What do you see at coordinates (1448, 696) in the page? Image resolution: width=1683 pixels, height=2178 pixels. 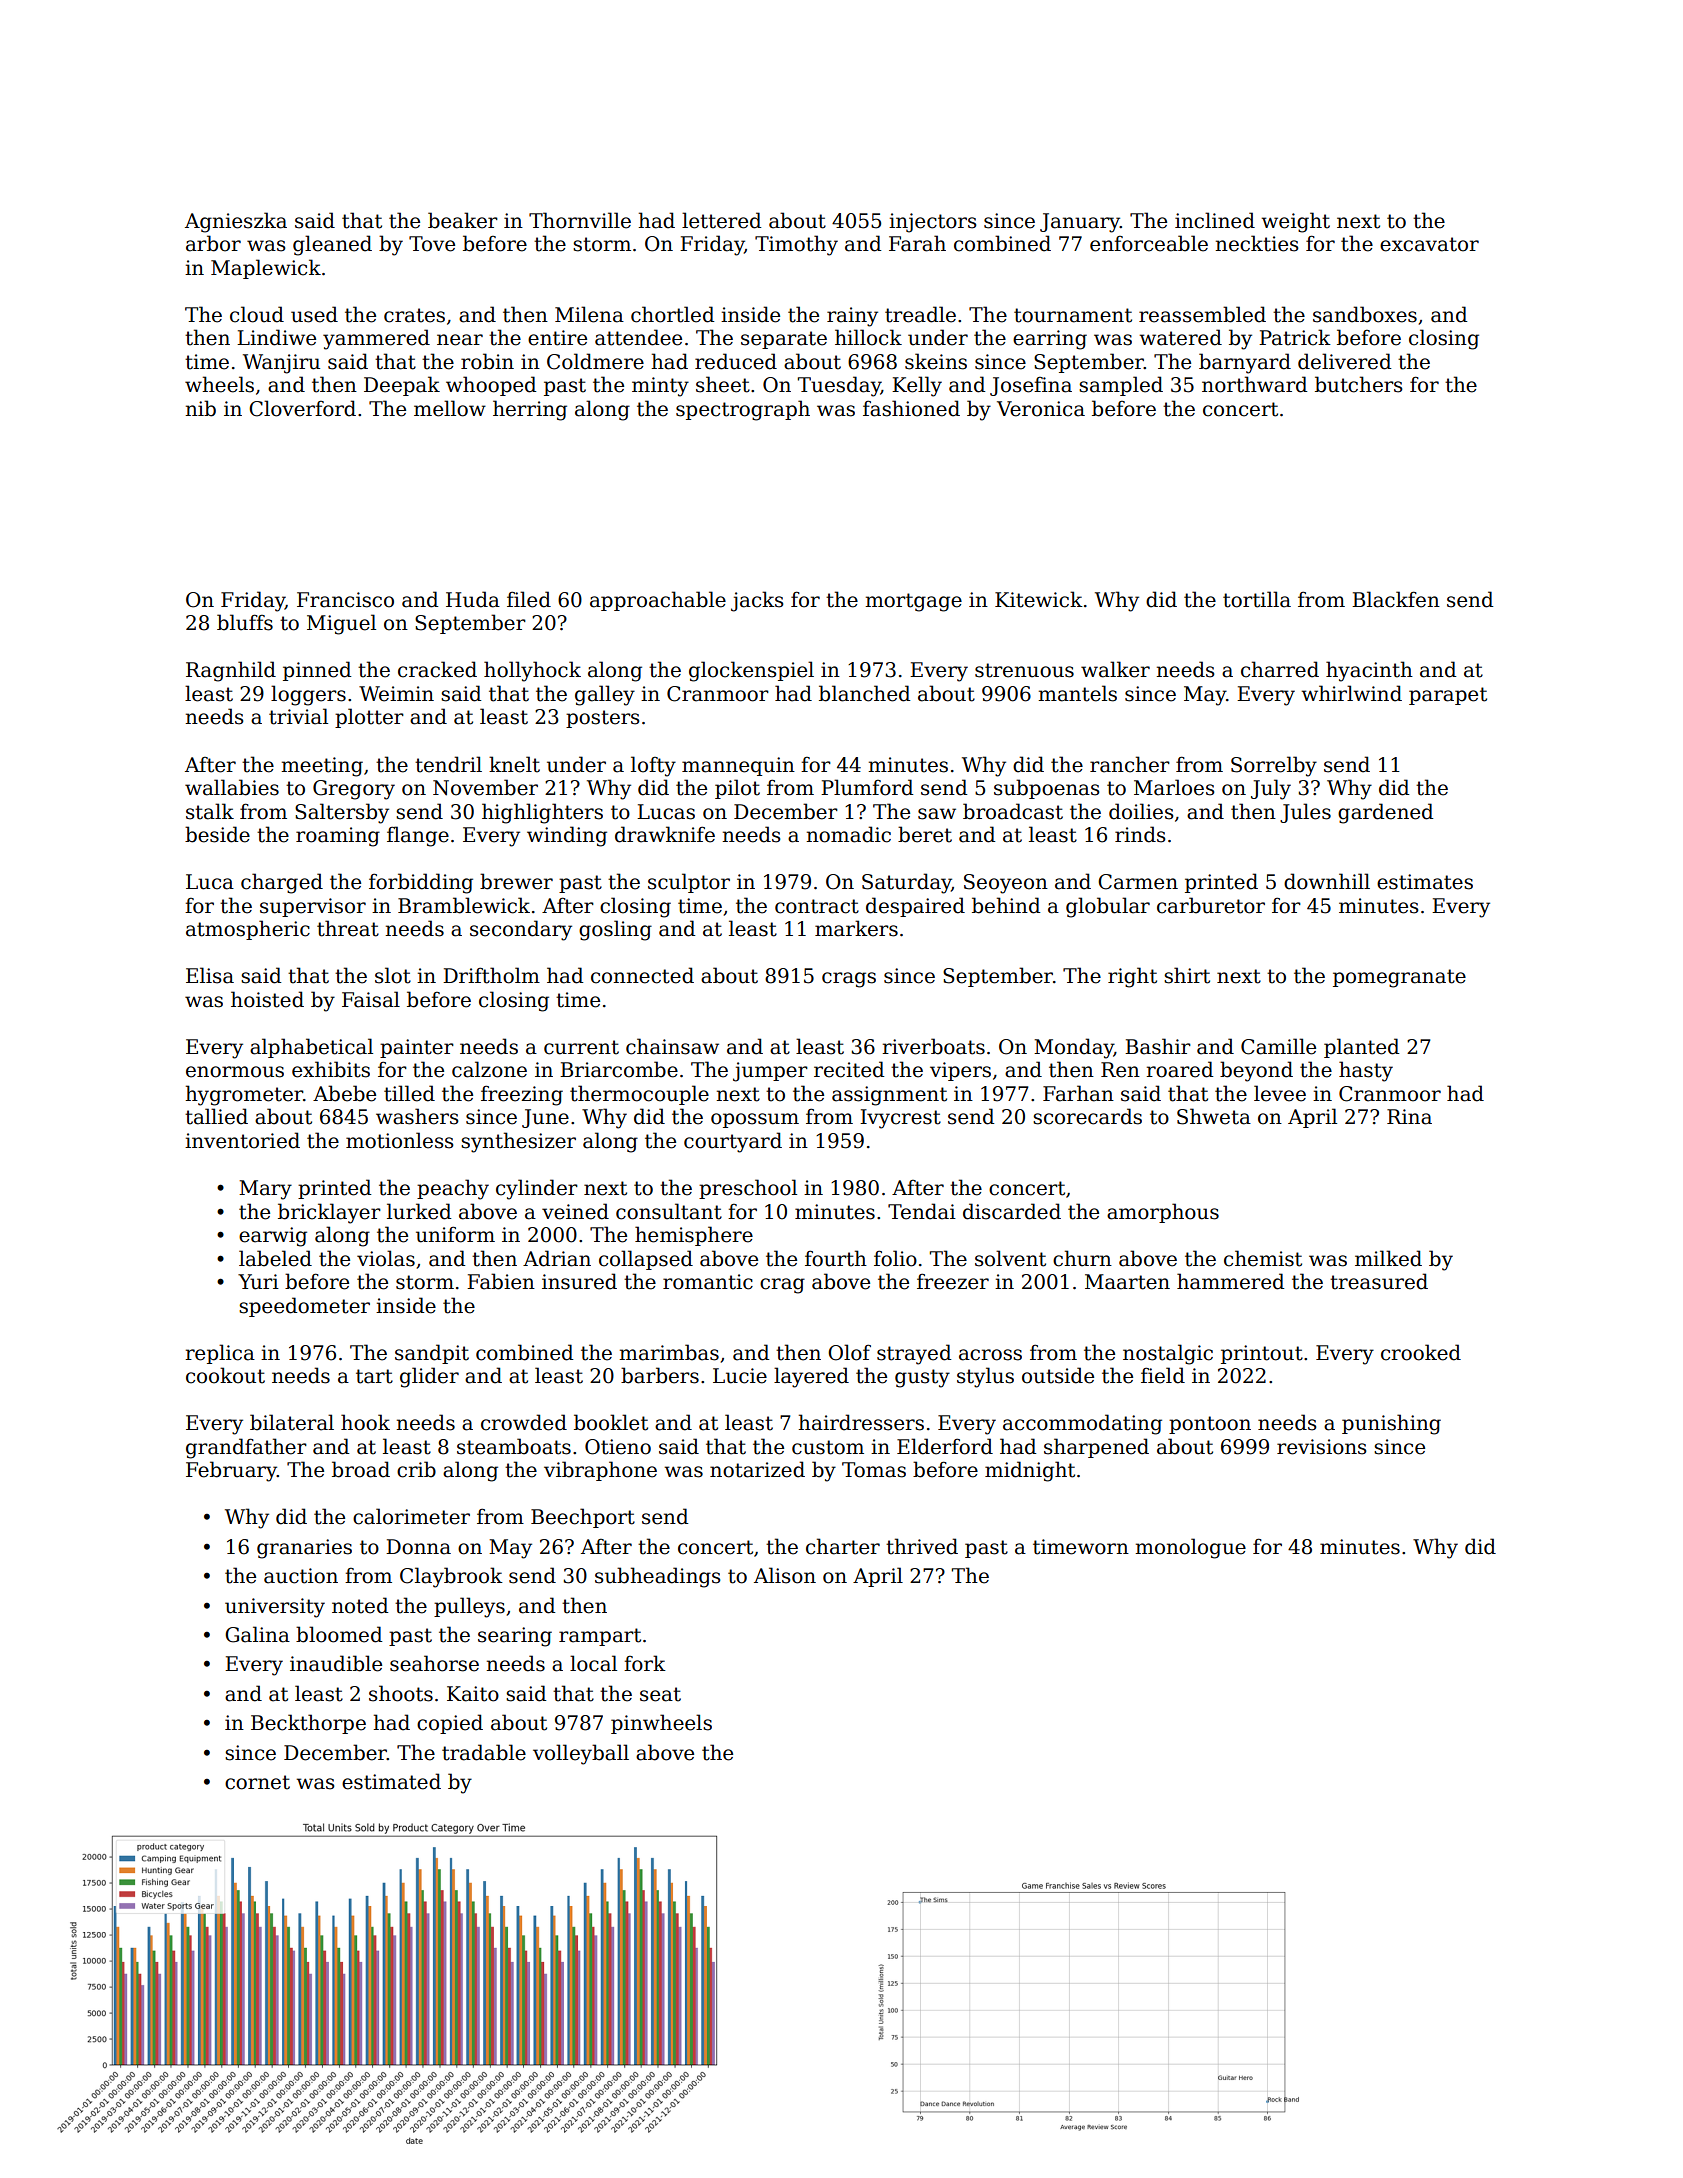 I see `parapet` at bounding box center [1448, 696].
